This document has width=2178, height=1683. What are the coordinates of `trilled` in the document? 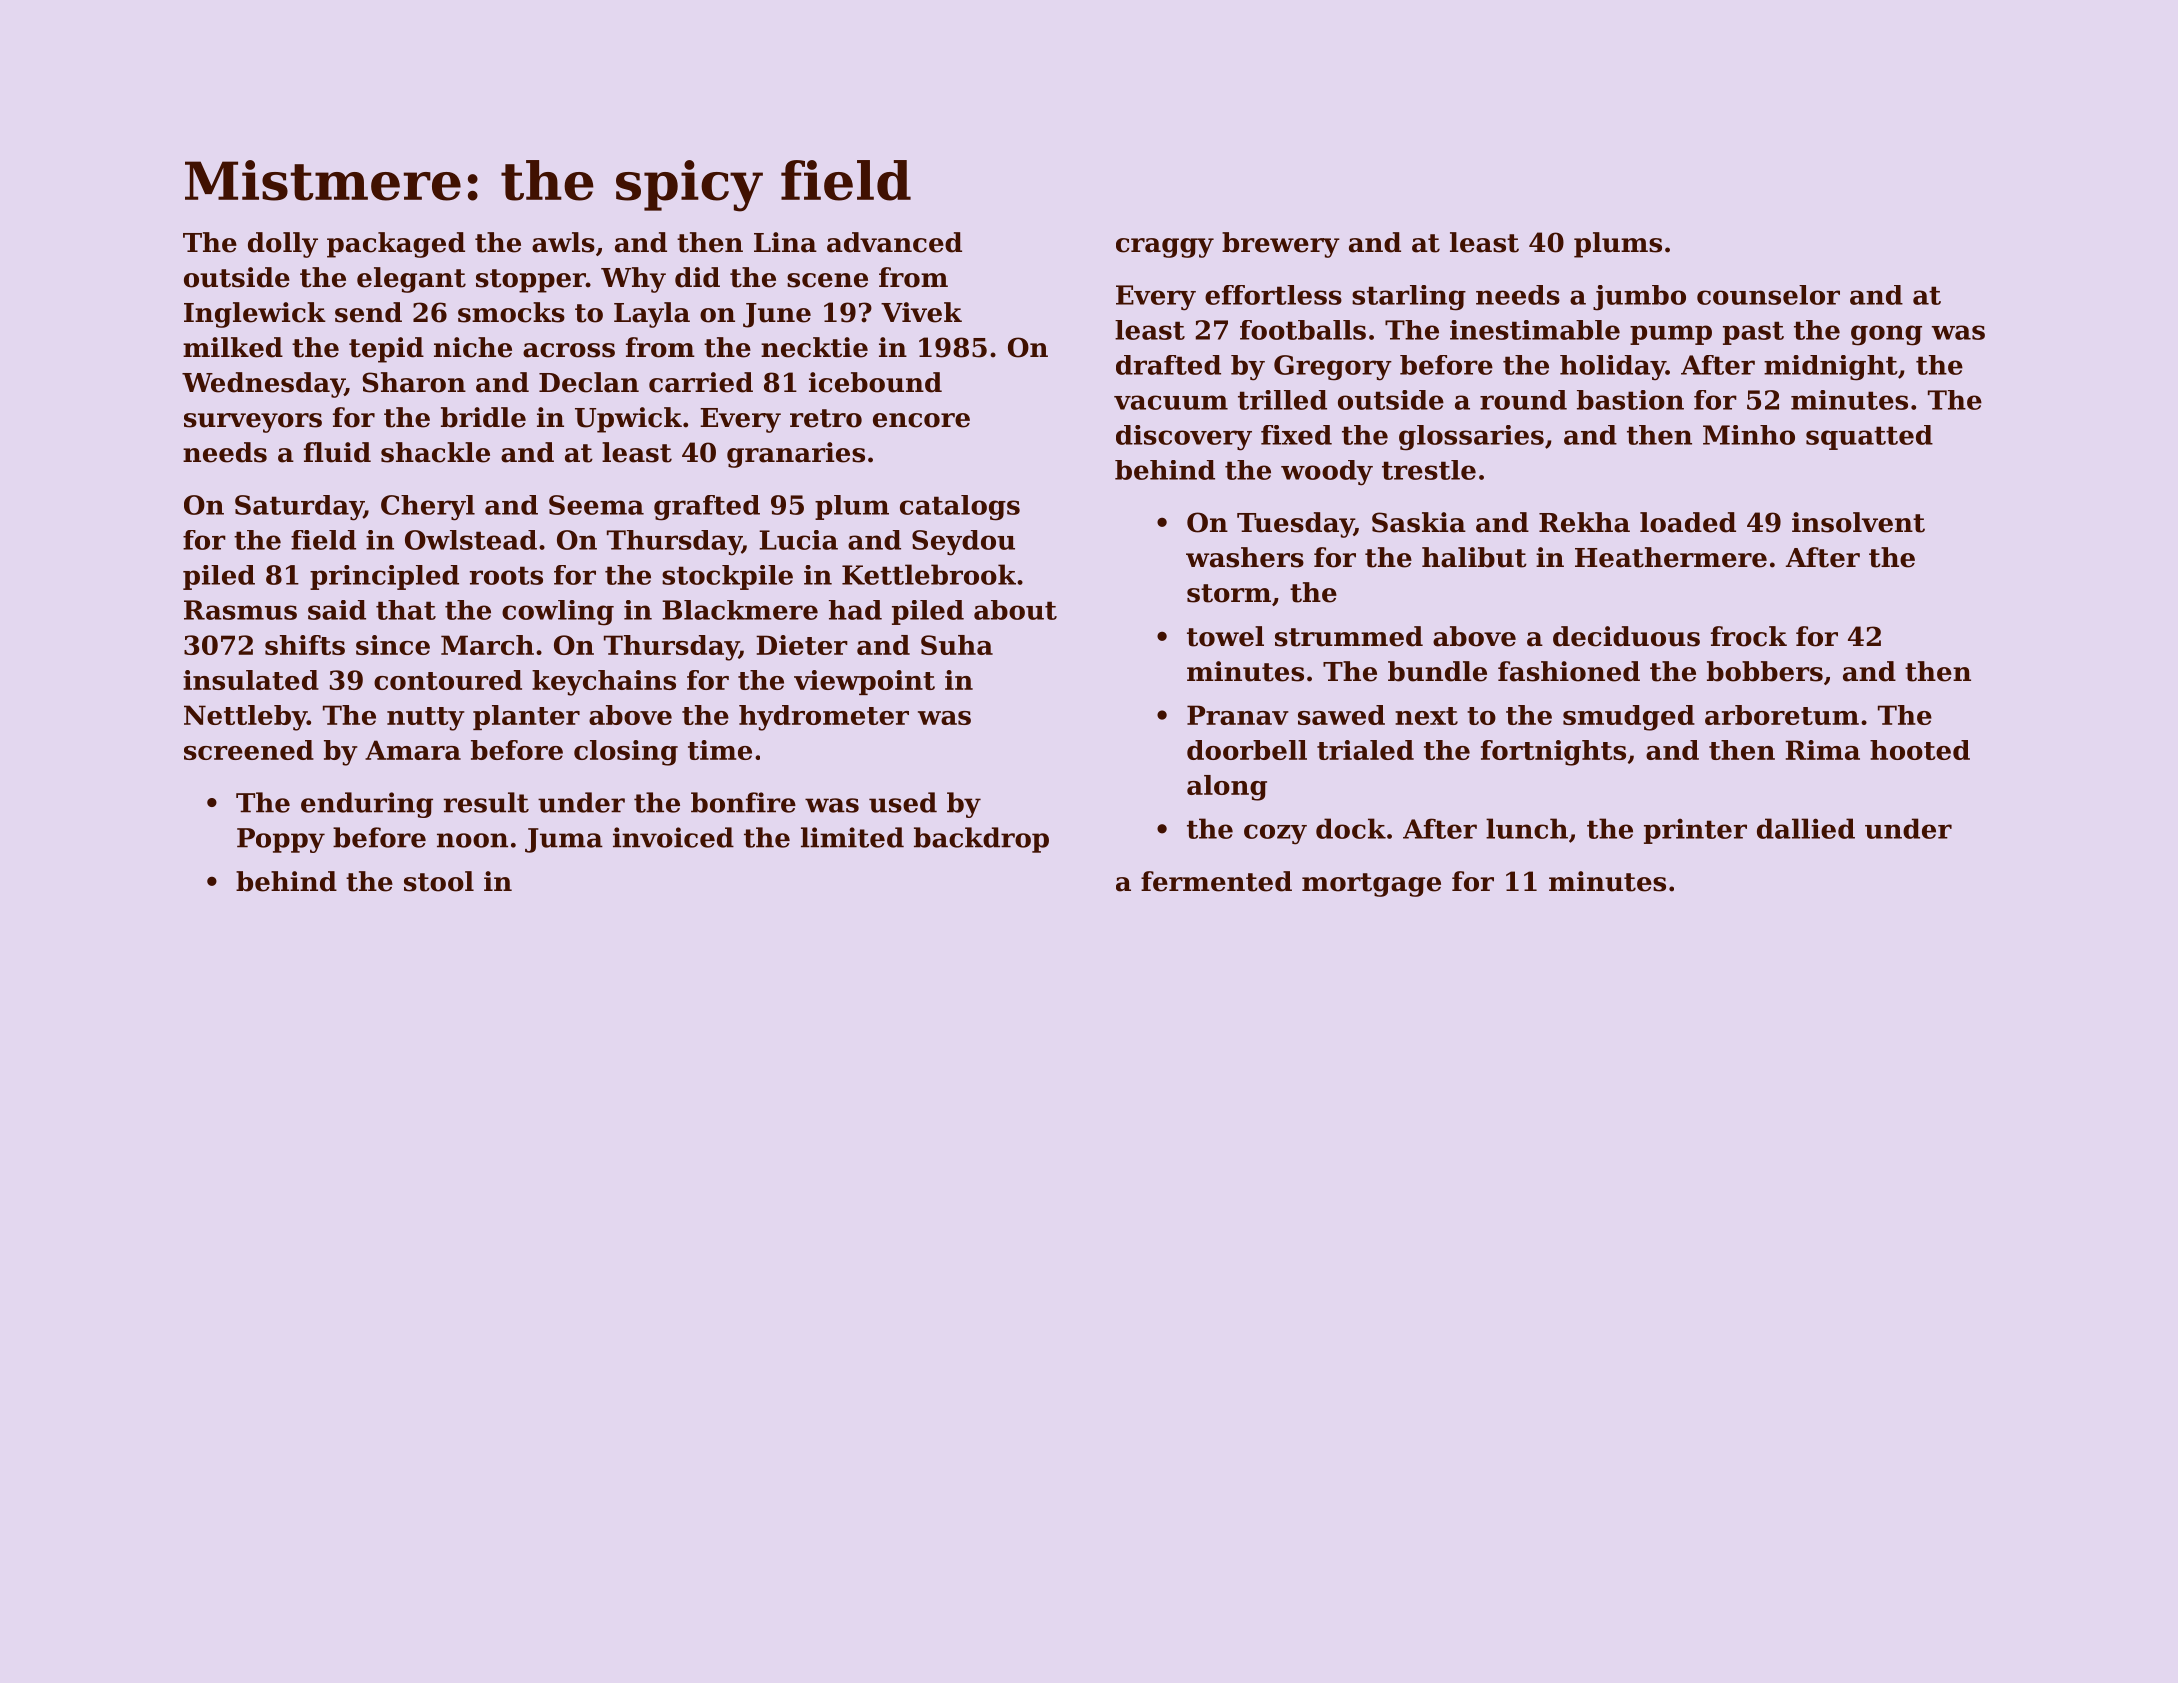 It's located at (1282, 400).
